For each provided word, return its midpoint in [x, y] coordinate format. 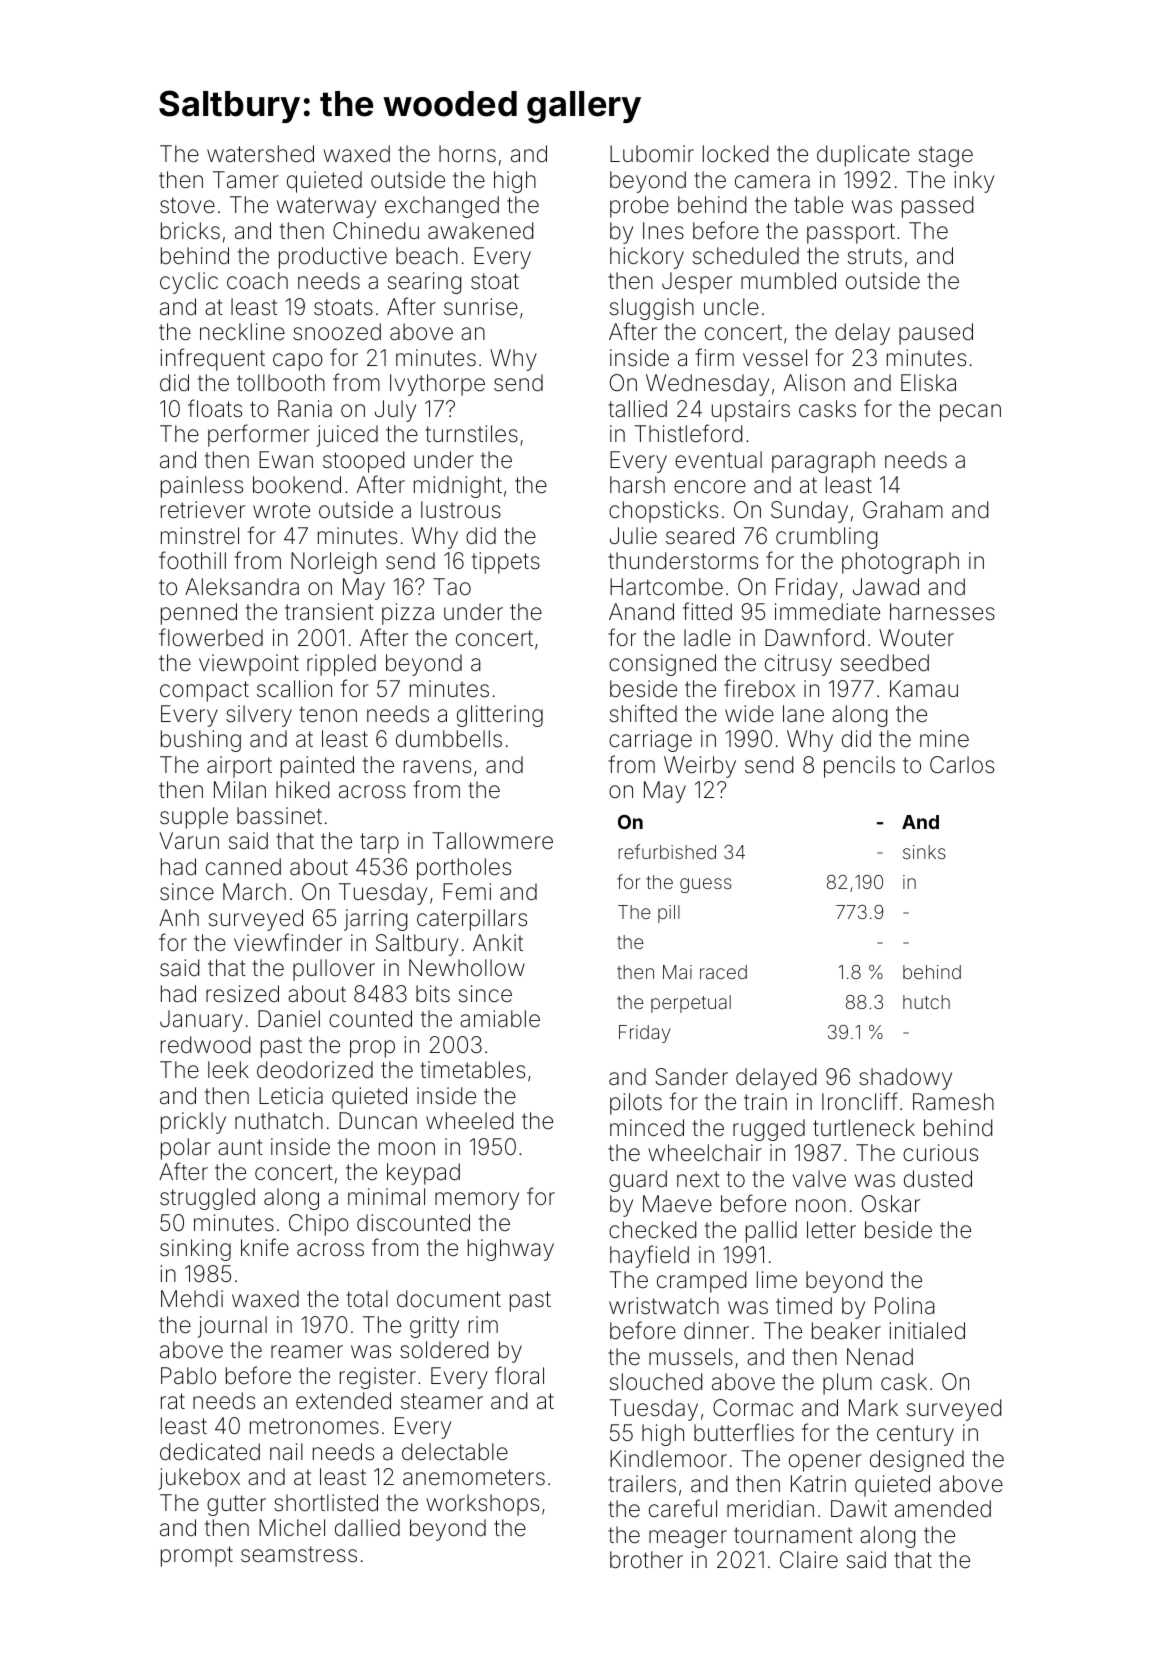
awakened [480, 231]
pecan [970, 413]
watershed [260, 154]
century [915, 1435]
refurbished [667, 851]
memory [477, 1201]
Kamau [924, 689]
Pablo [188, 1376]
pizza [408, 614]
